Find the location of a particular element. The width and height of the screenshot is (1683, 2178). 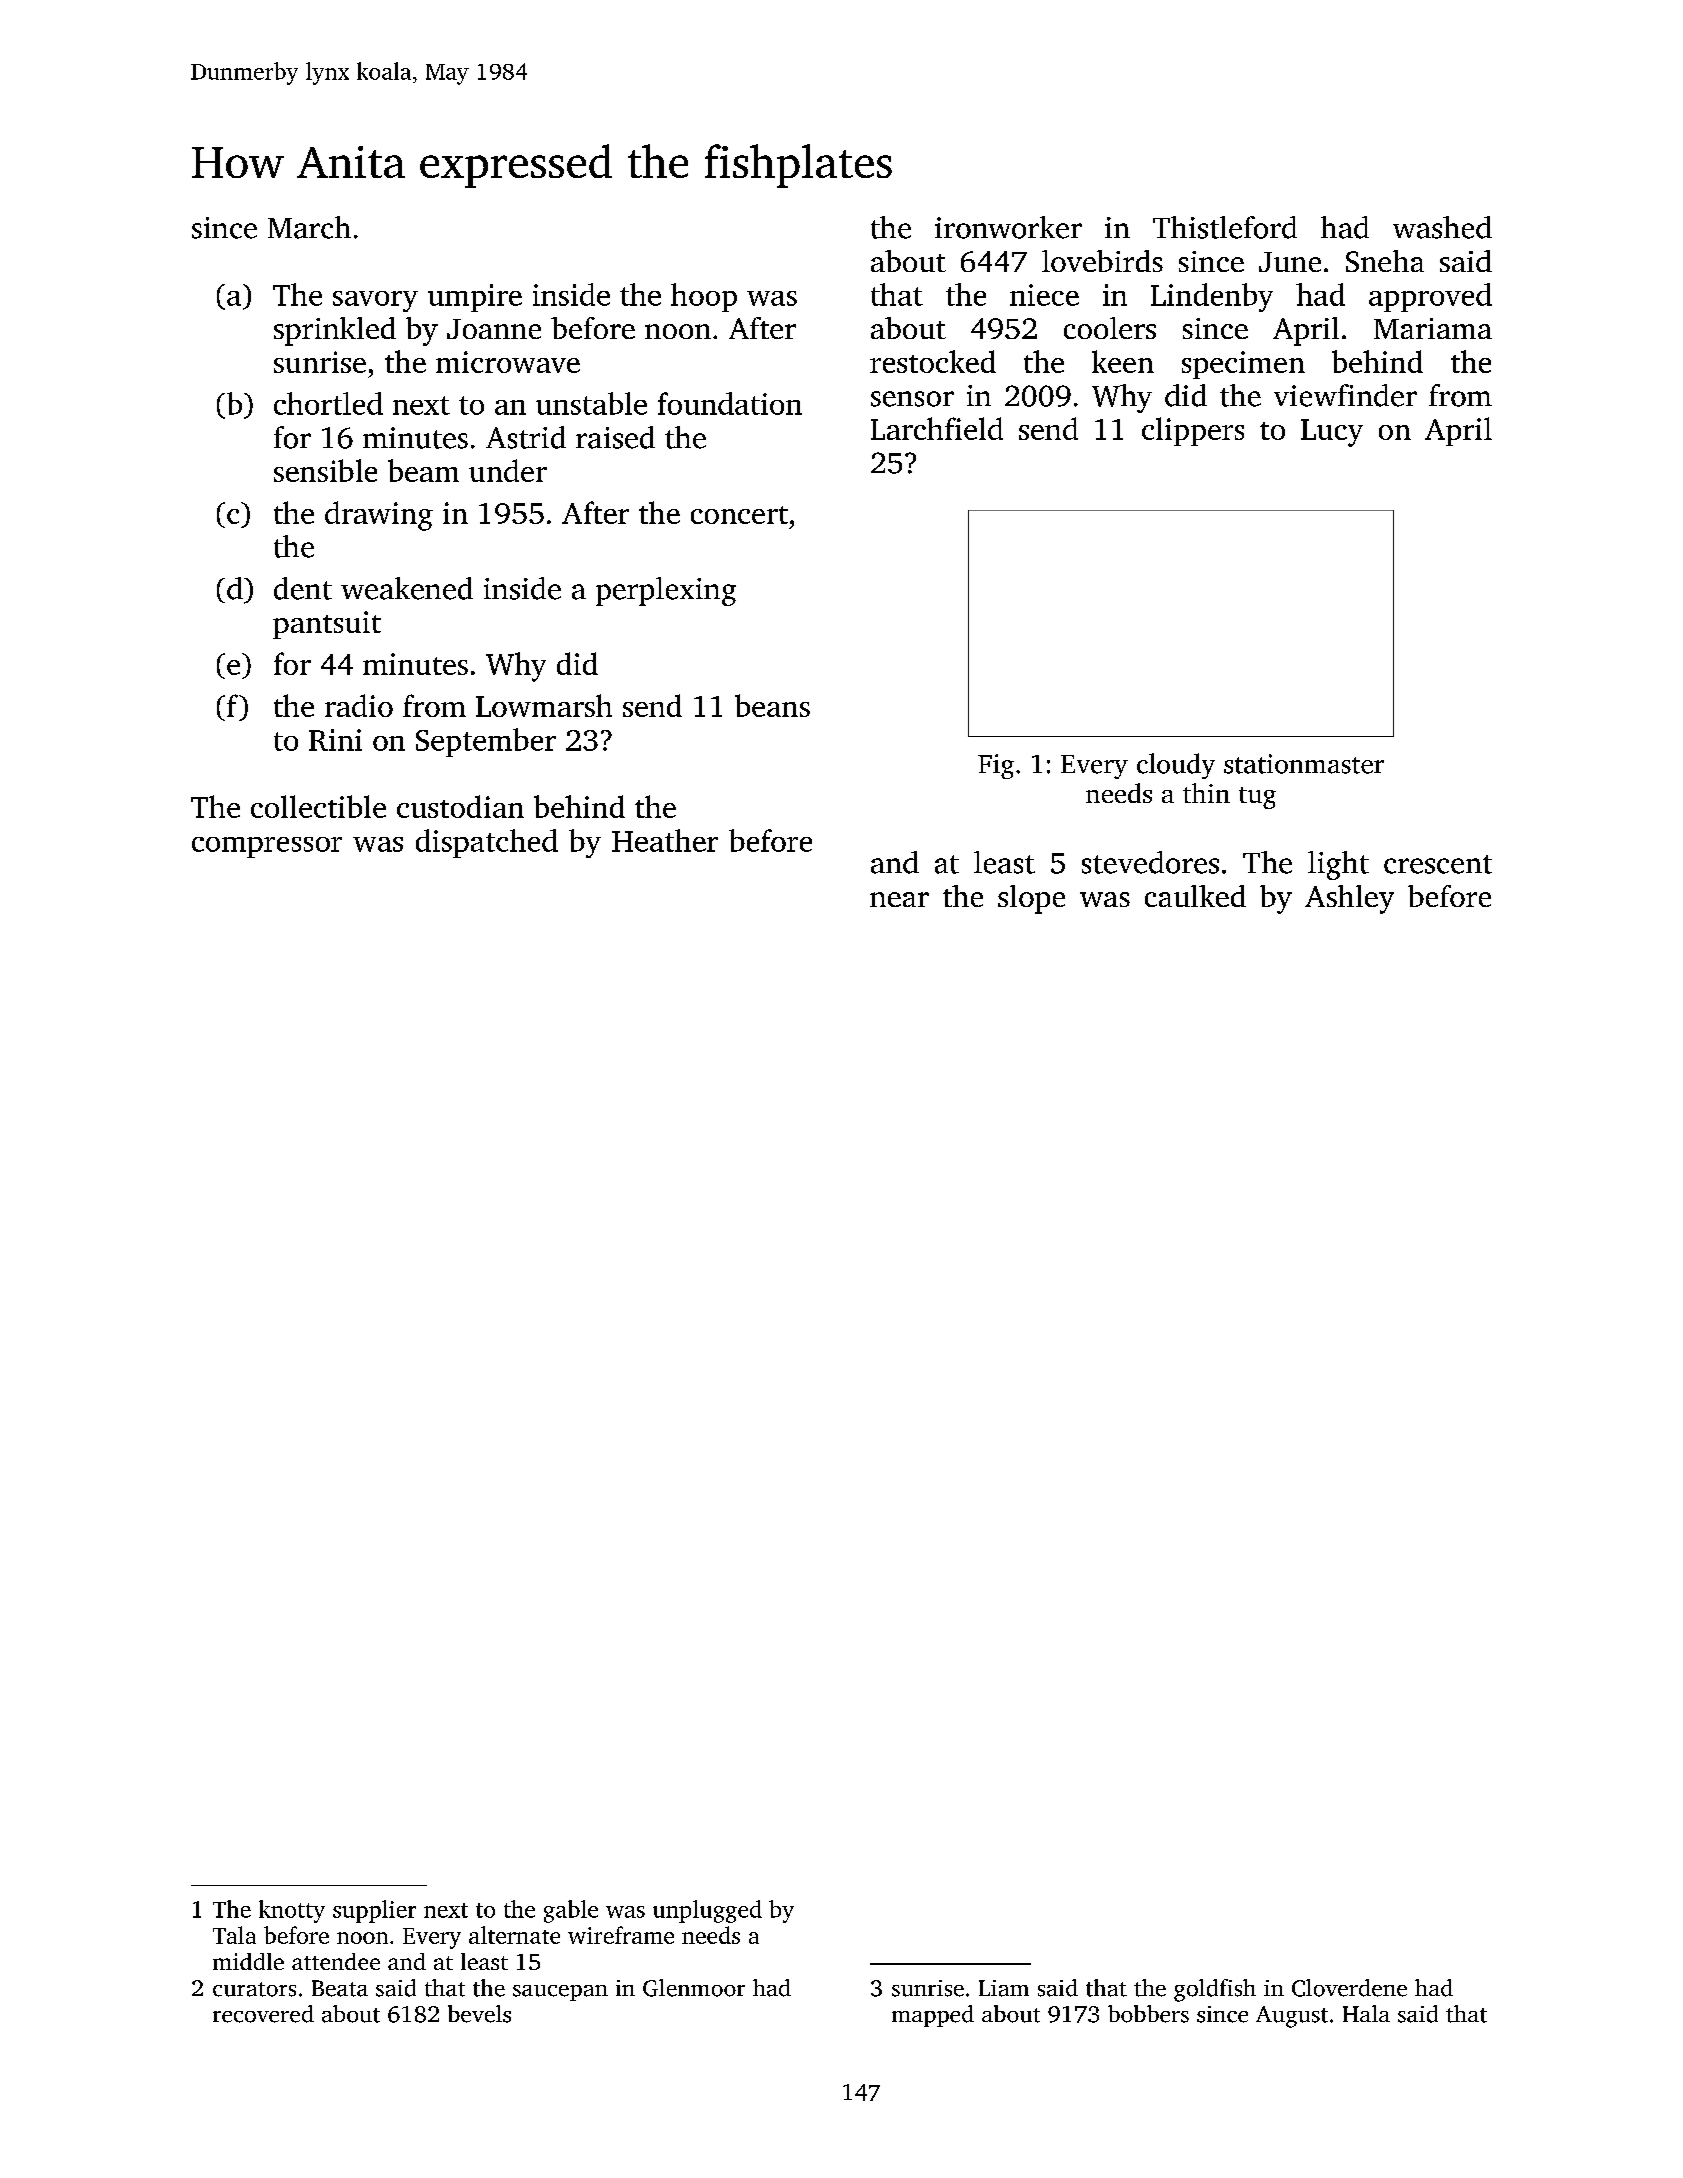

drawing is located at coordinates (379, 516).
